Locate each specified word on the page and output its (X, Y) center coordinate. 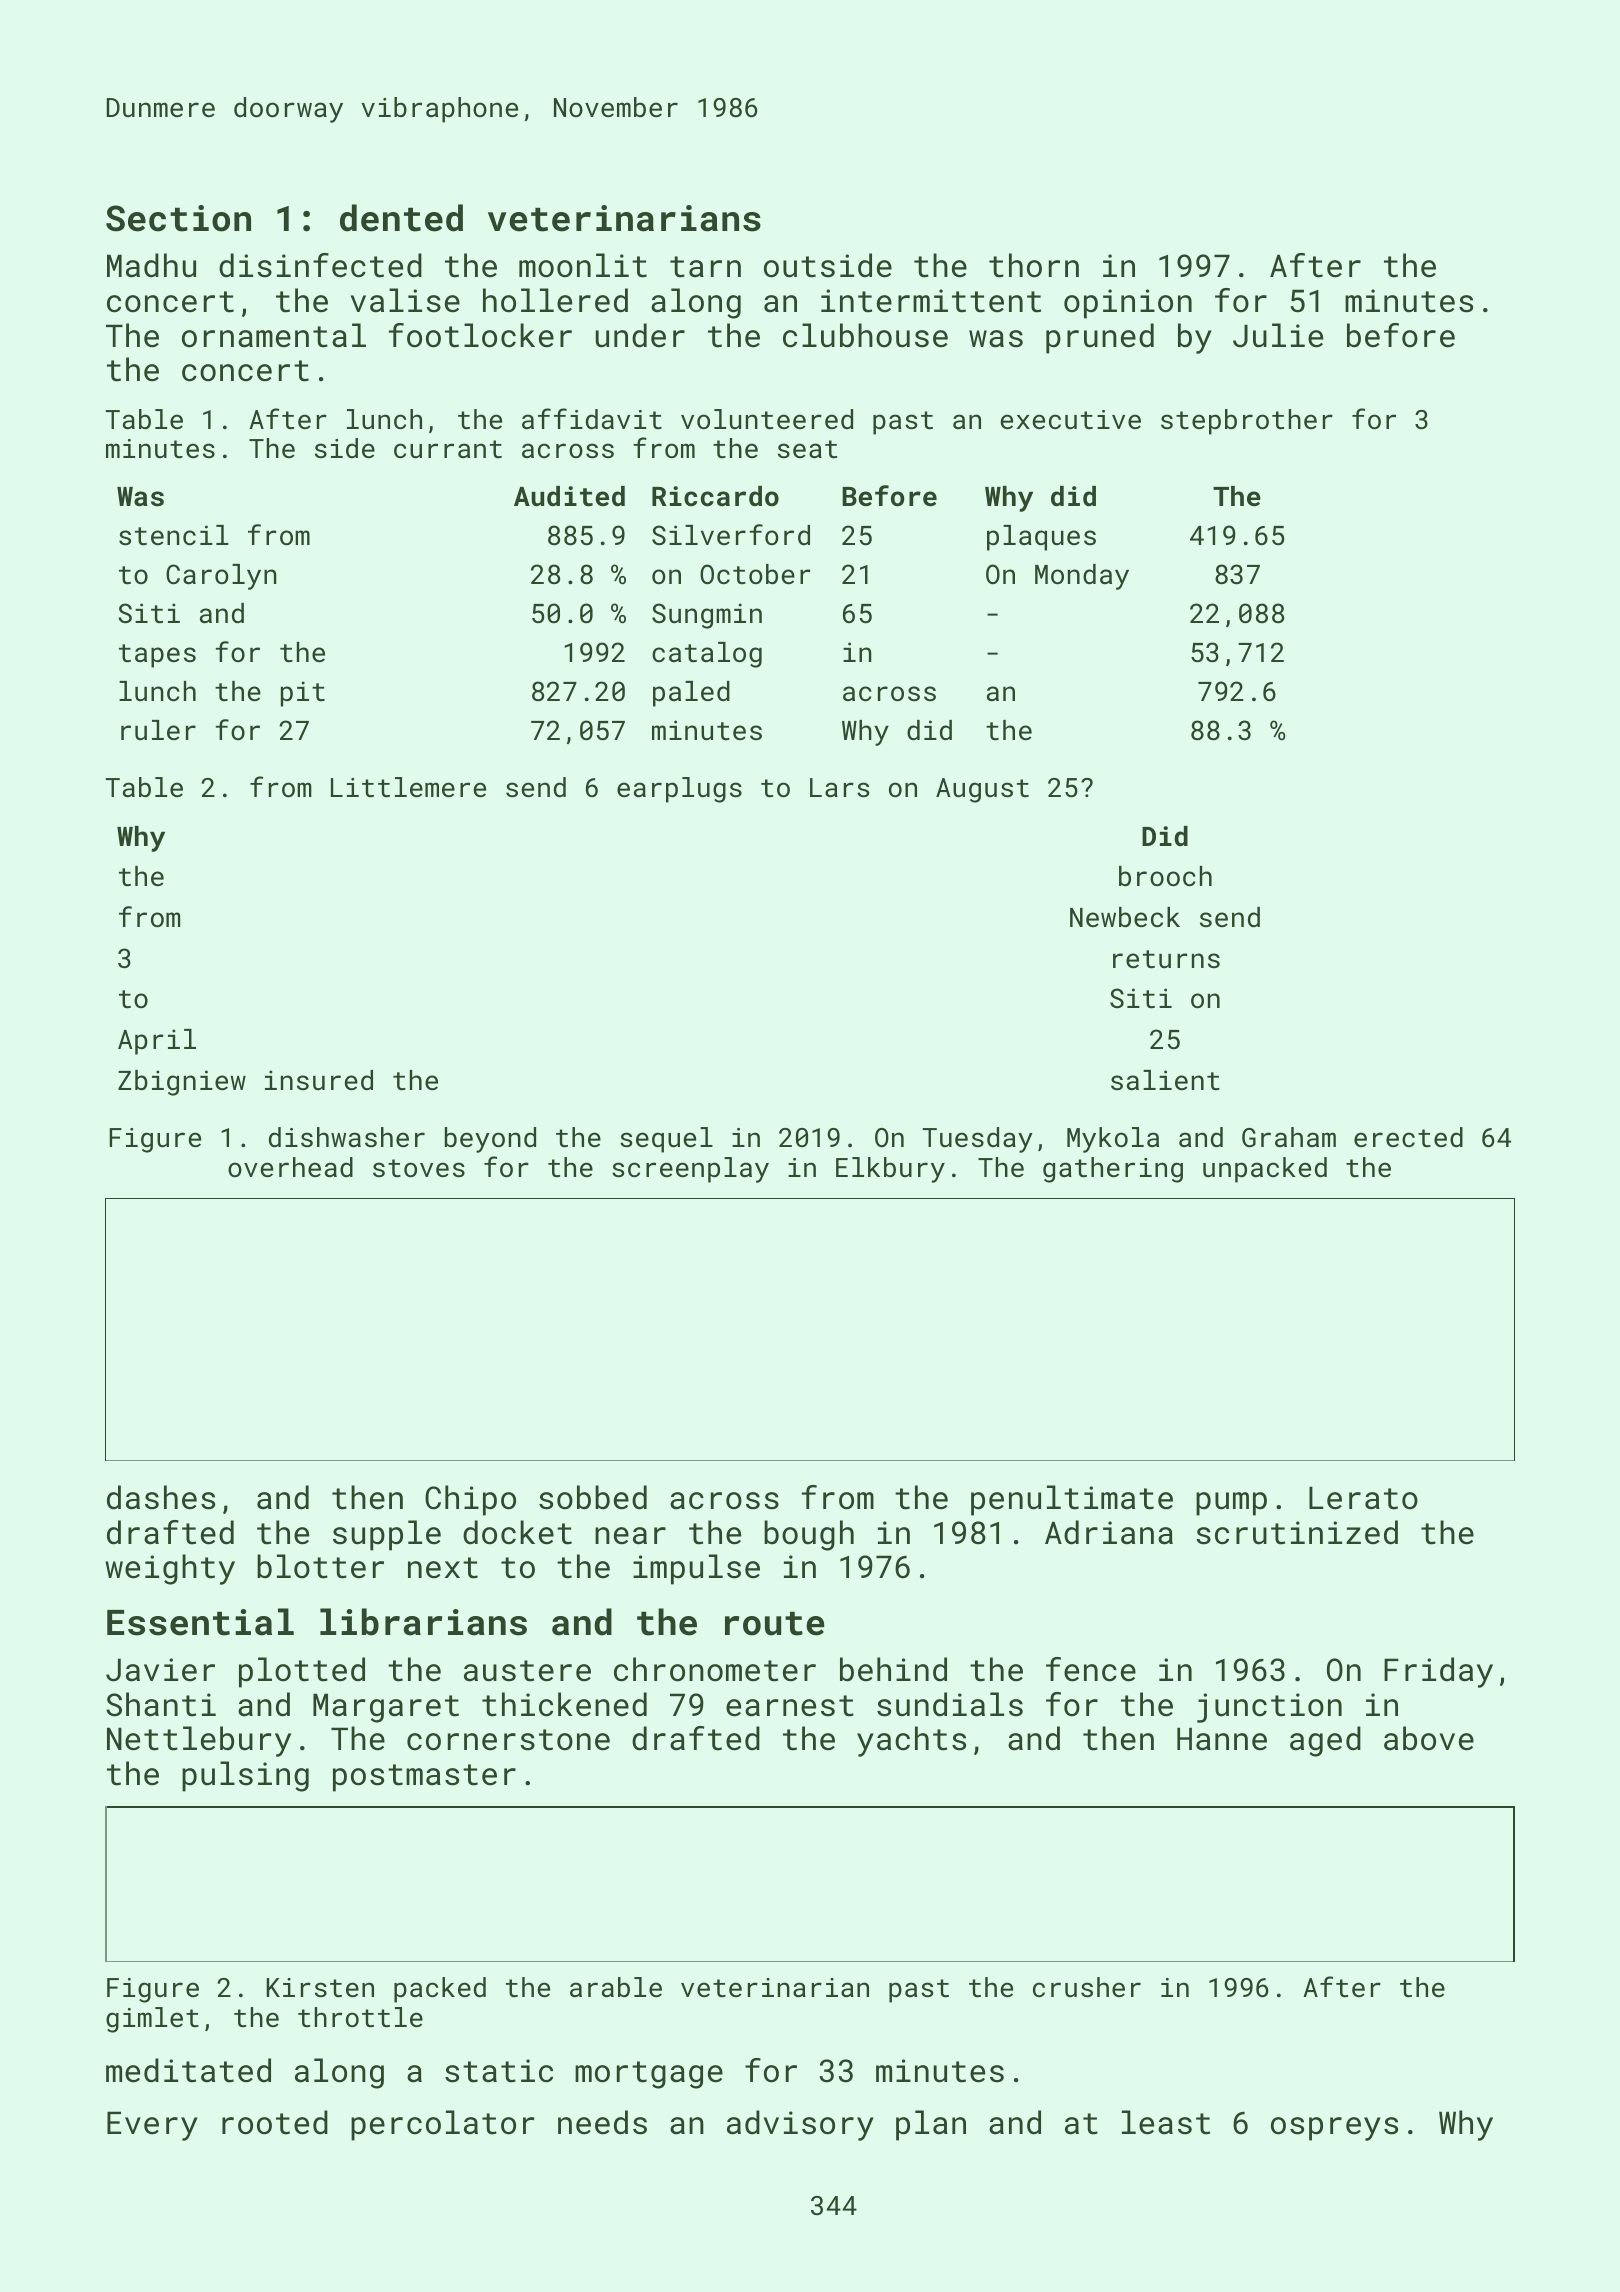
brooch (1165, 876)
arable (616, 1987)
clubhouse (865, 335)
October (755, 574)
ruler (158, 730)
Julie (1278, 335)
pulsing (245, 1776)
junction (1269, 1708)
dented (401, 218)
